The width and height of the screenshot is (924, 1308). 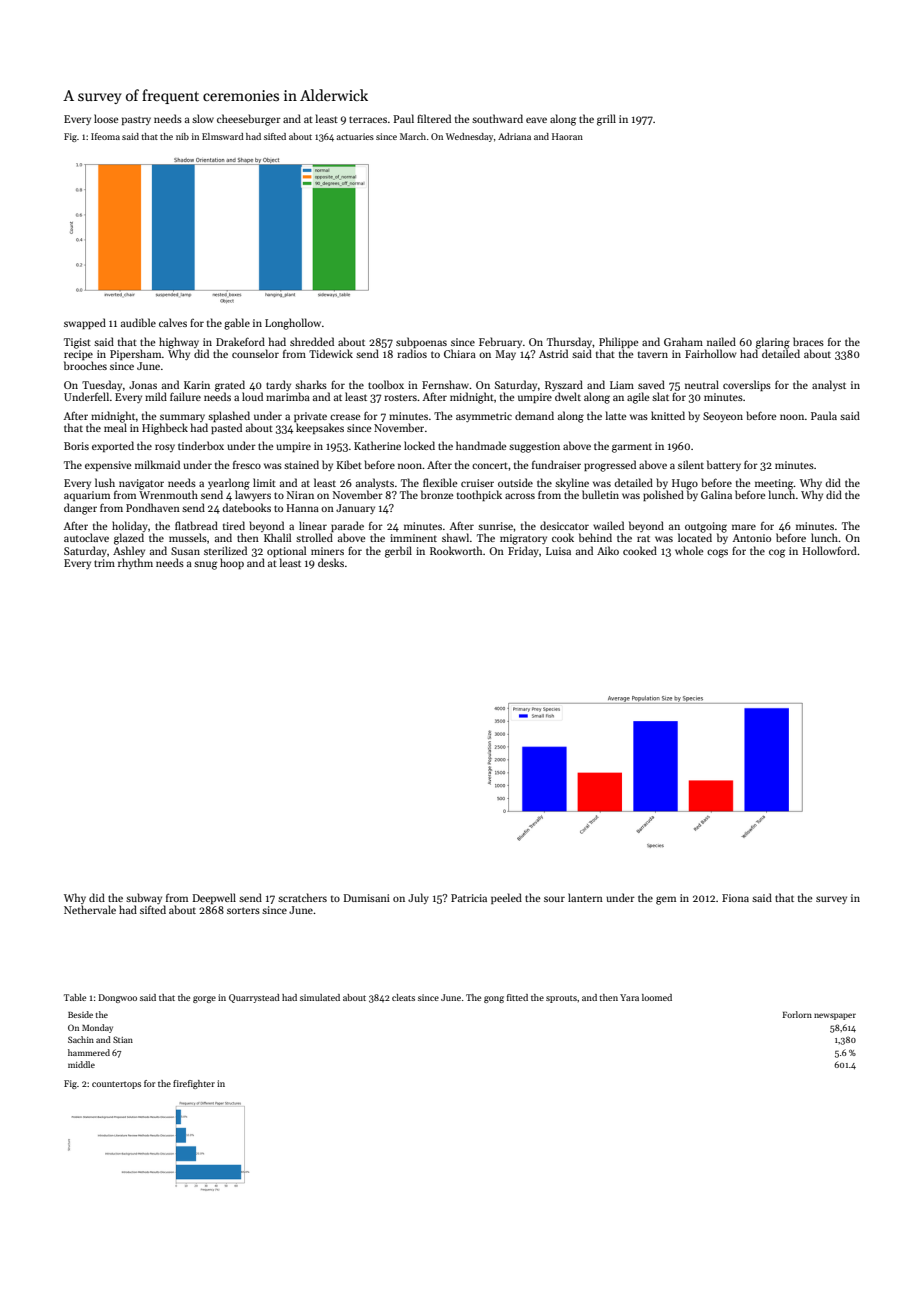 I want to click on snug, so click(x=205, y=565).
